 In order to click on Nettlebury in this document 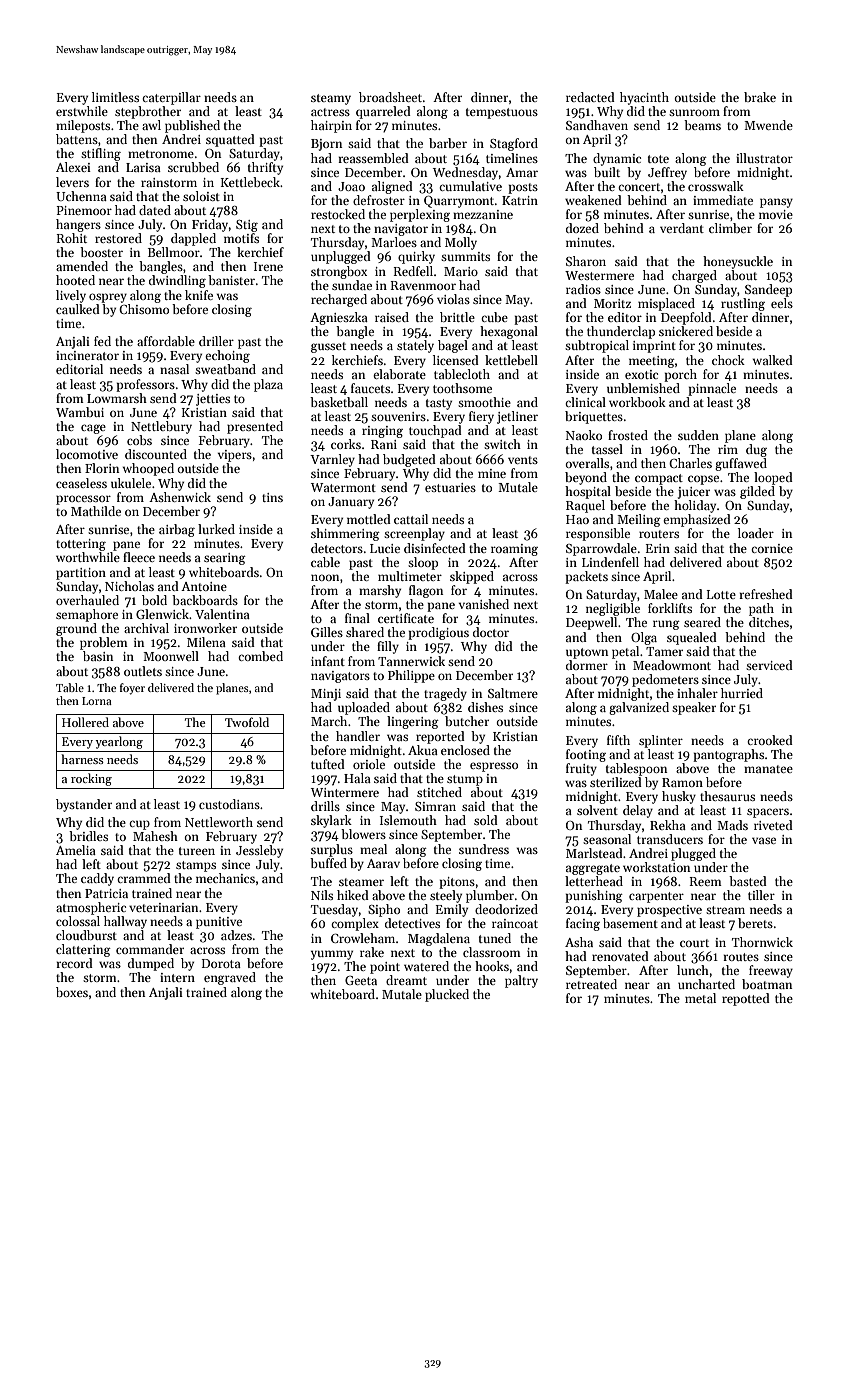, I will do `click(161, 427)`.
